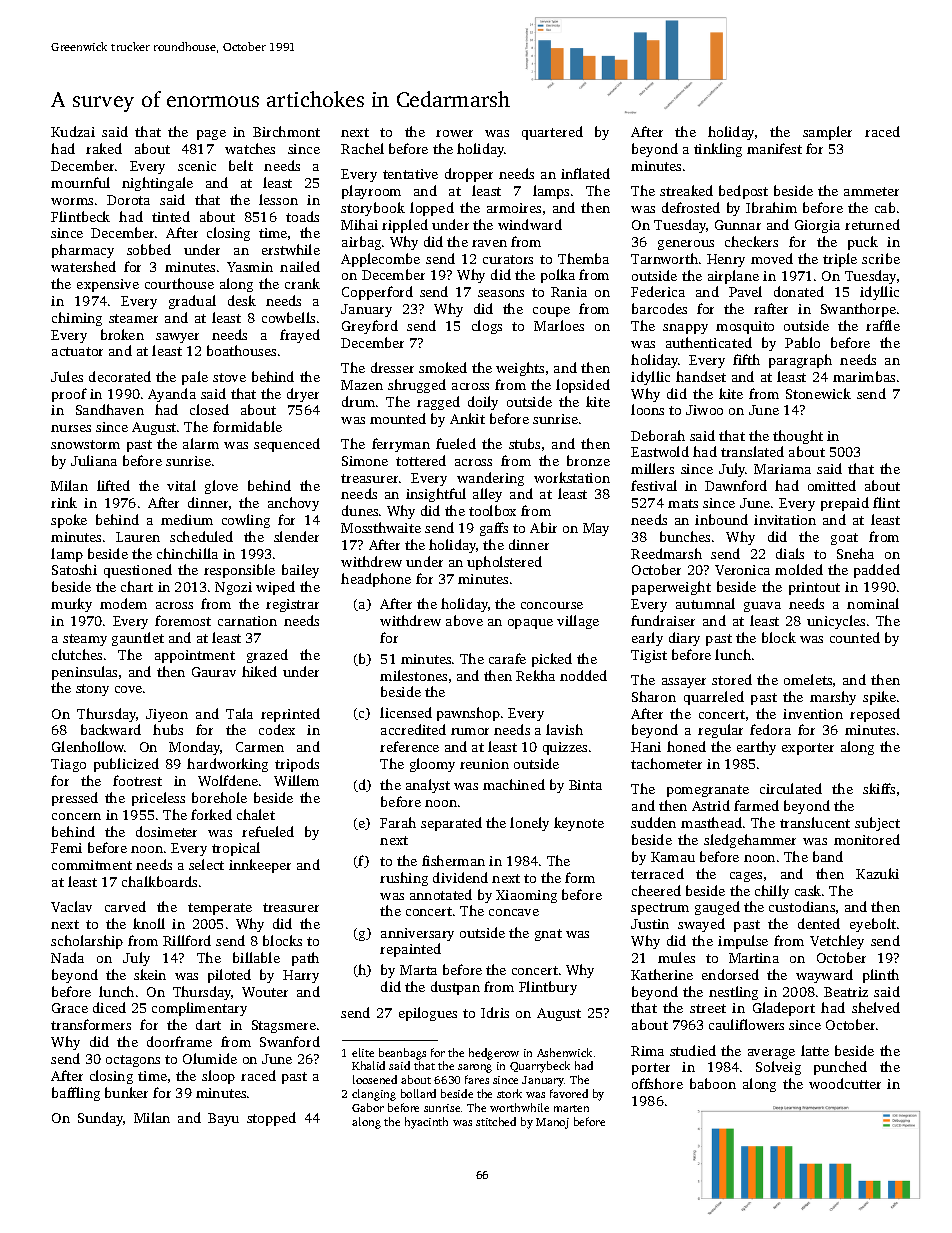 The image size is (952, 1233). What do you see at coordinates (572, 477) in the screenshot?
I see `workstation` at bounding box center [572, 477].
